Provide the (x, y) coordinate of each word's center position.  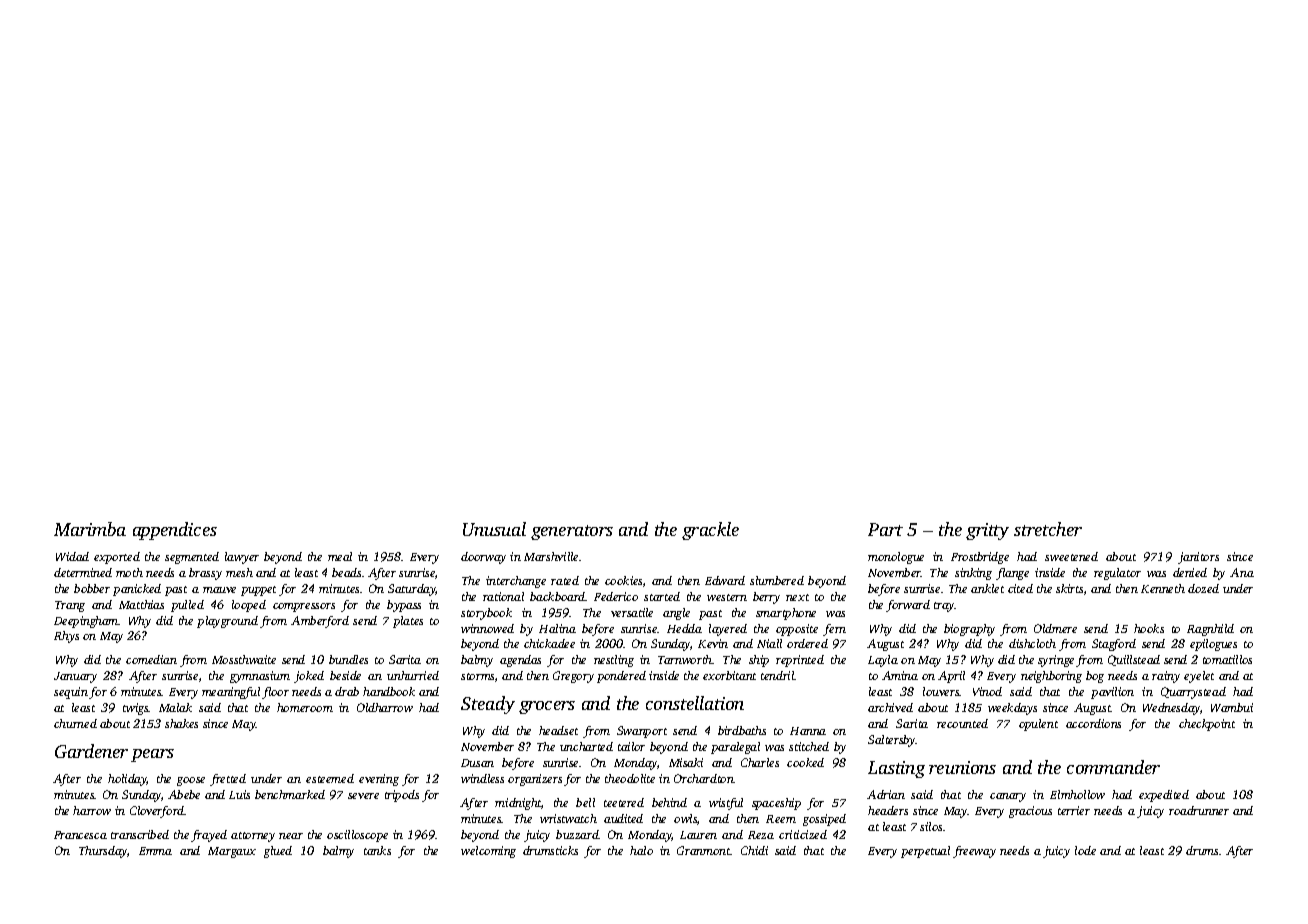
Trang (70, 606)
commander (1113, 767)
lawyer (242, 558)
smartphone (786, 614)
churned (75, 723)
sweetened (1071, 556)
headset (558, 730)
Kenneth (1163, 588)
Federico (616, 596)
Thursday (103, 852)
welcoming (488, 852)
